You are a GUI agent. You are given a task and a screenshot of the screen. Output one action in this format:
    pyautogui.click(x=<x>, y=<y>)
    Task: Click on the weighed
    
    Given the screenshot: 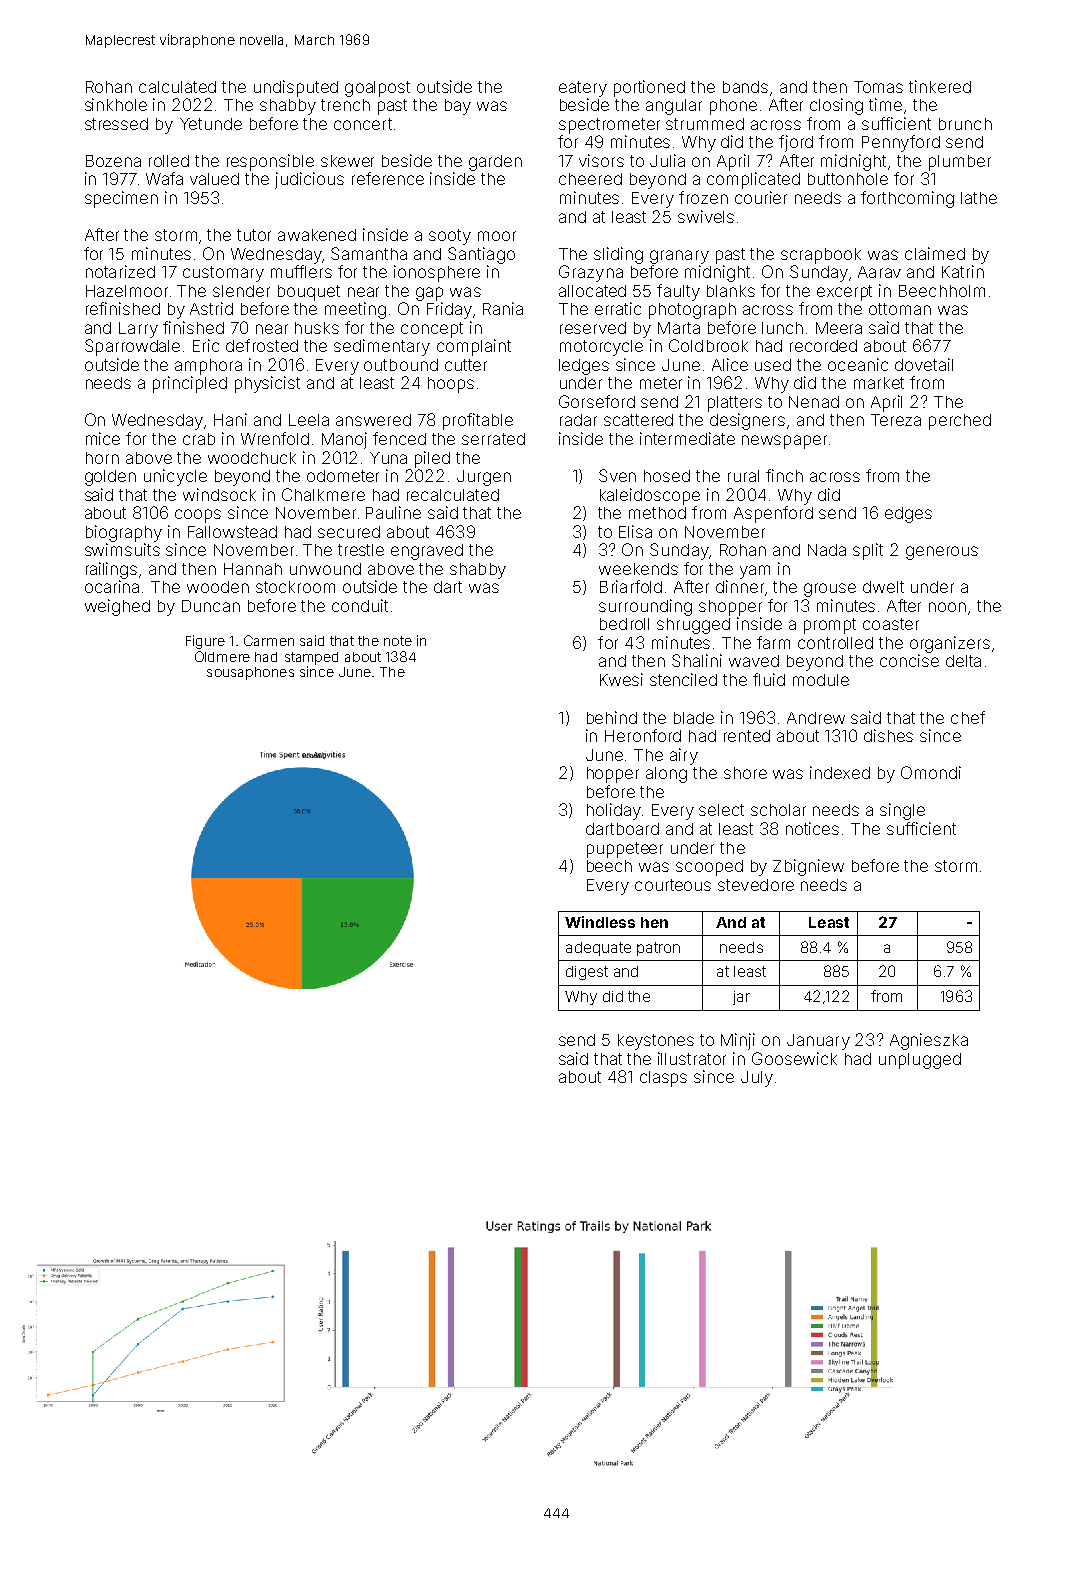 What is the action you would take?
    pyautogui.click(x=117, y=607)
